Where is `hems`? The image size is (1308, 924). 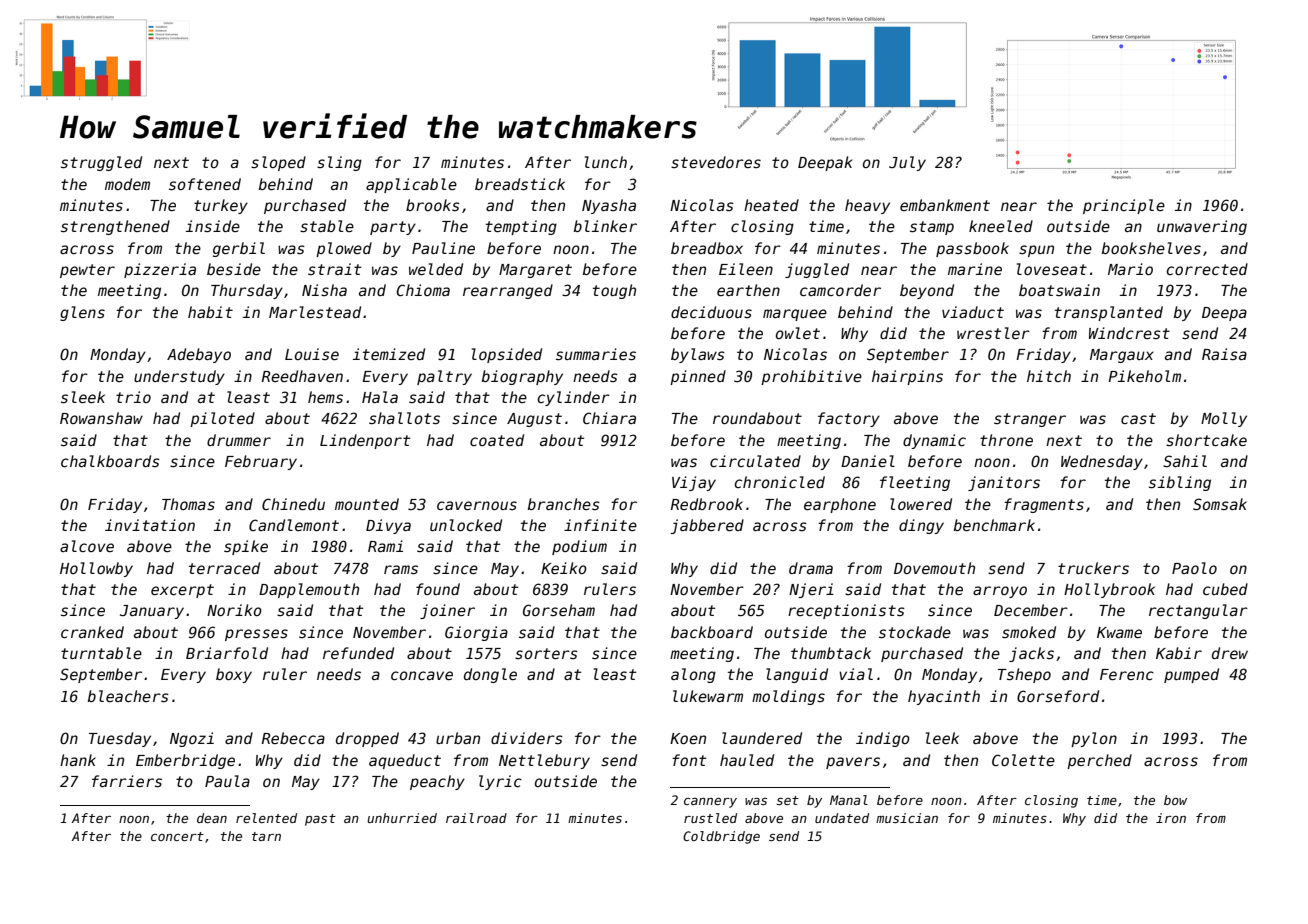 hems is located at coordinates (325, 397).
